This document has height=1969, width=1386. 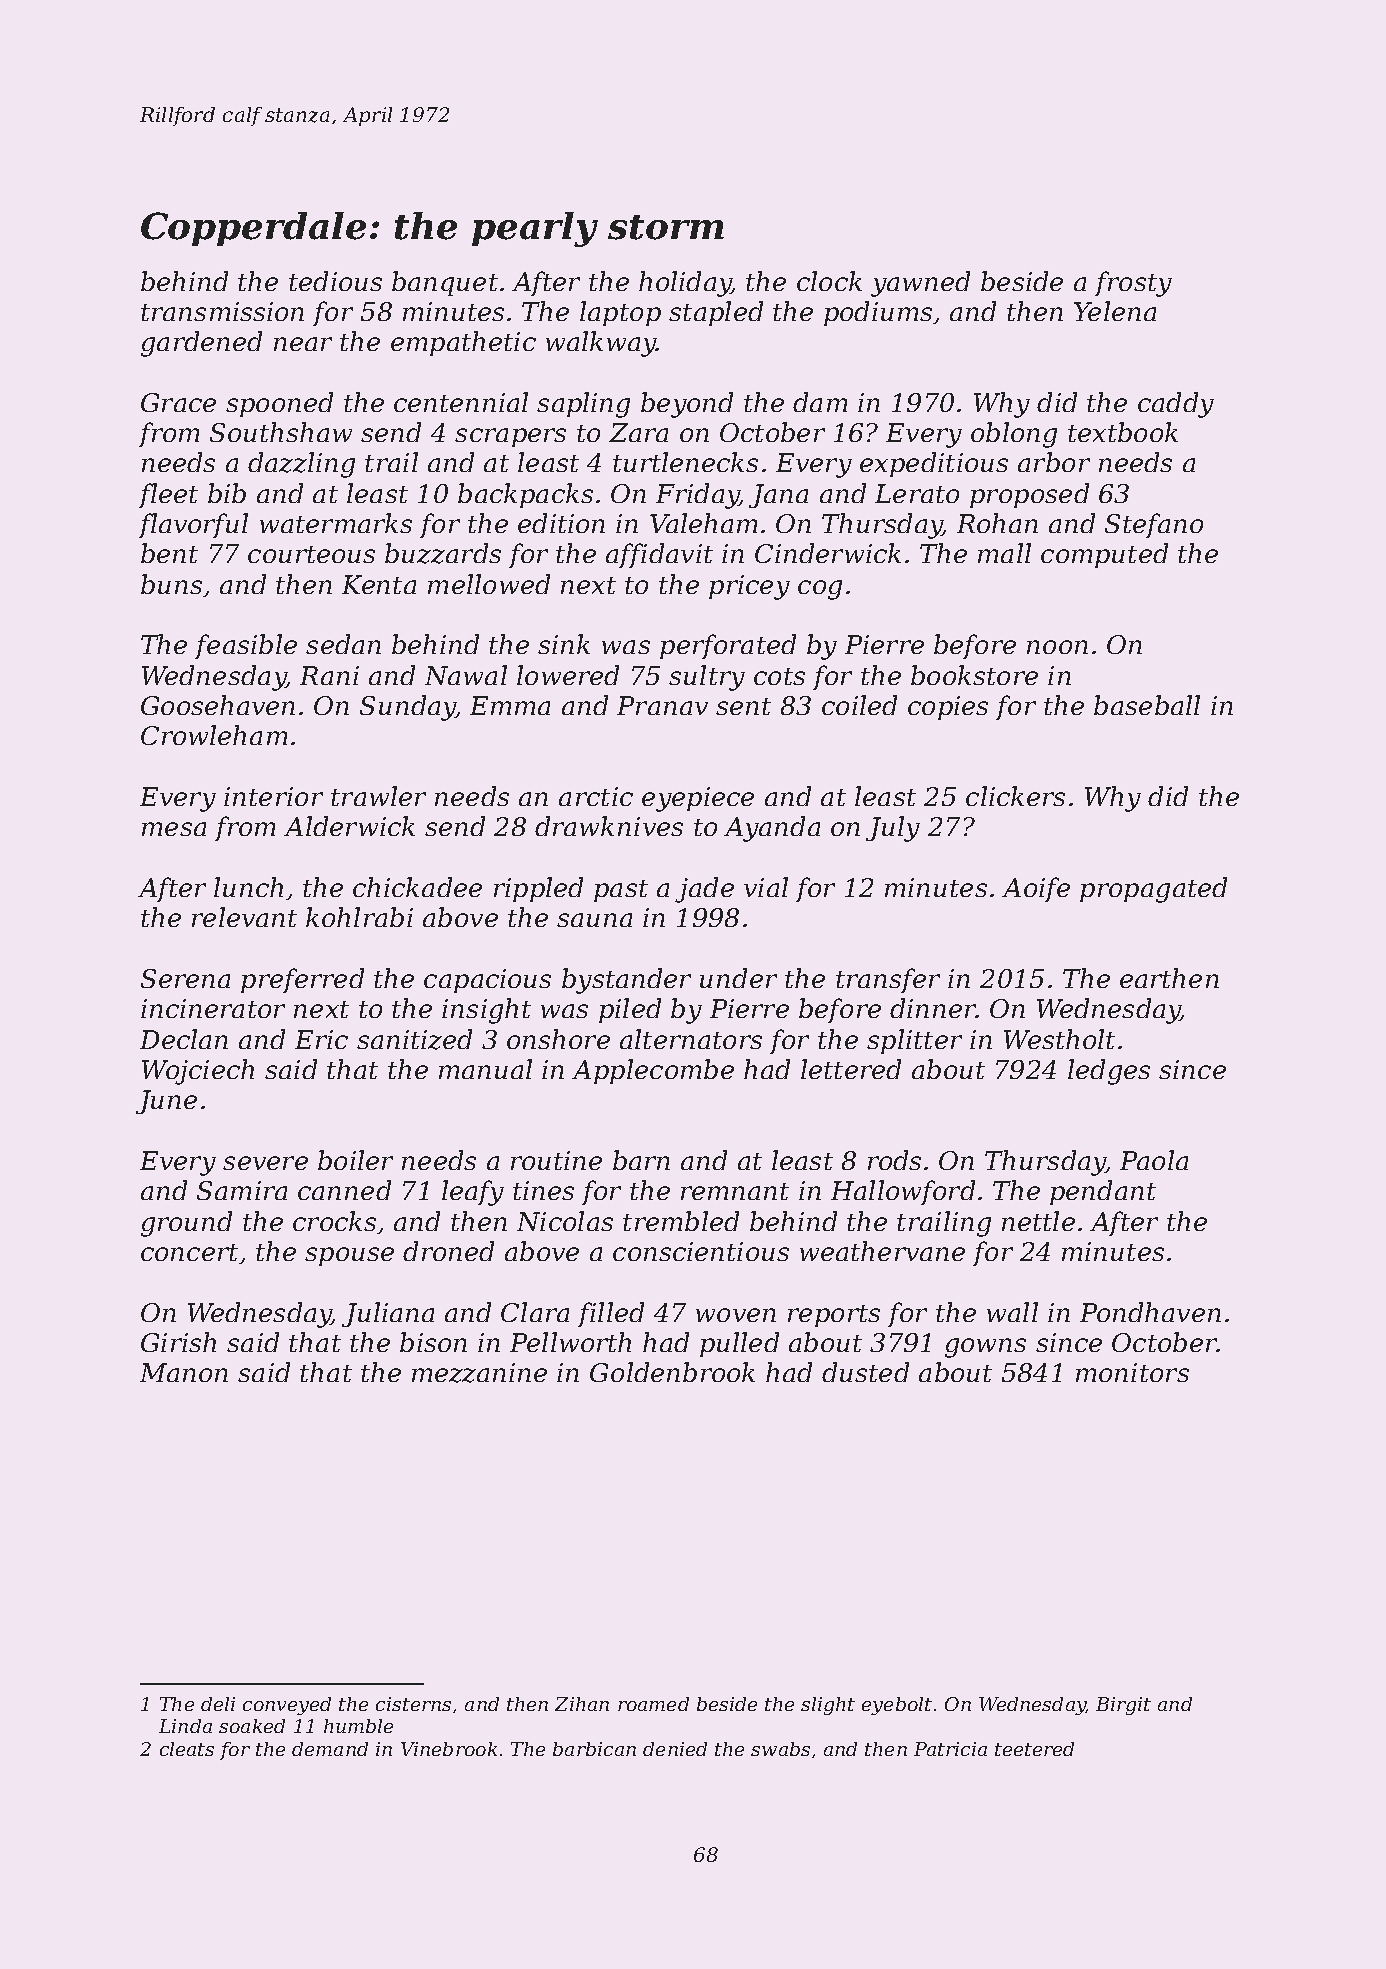 What do you see at coordinates (1133, 284) in the document?
I see `frosty` at bounding box center [1133, 284].
